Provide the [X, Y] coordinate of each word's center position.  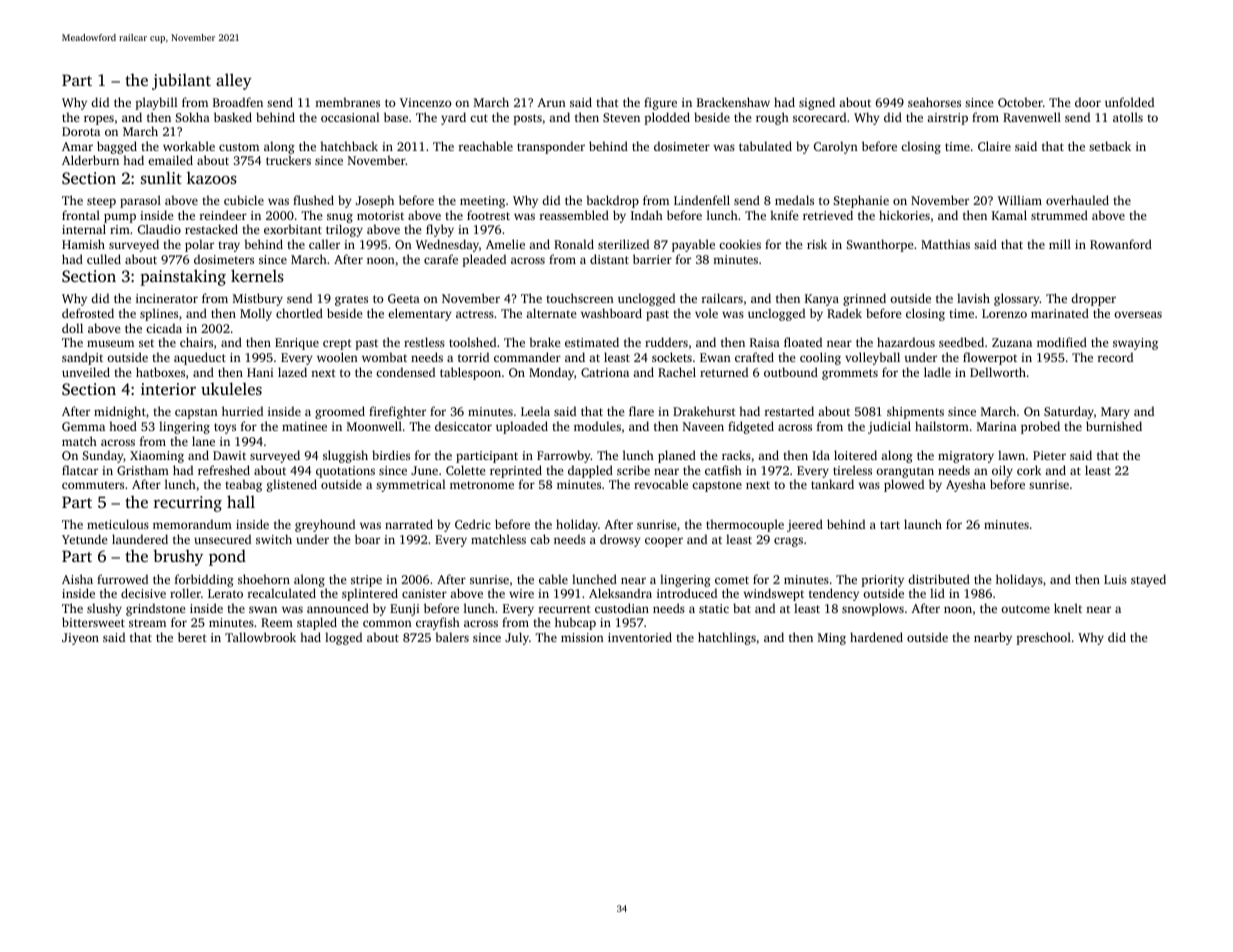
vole [706, 313]
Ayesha [966, 485]
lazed [292, 372]
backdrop [612, 201]
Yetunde [84, 539]
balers [452, 637]
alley [234, 81]
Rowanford [1121, 244]
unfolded [1129, 102]
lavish [973, 298]
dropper [1093, 299]
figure [660, 103]
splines [159, 314]
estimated [592, 342]
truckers [288, 160]
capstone [717, 486]
